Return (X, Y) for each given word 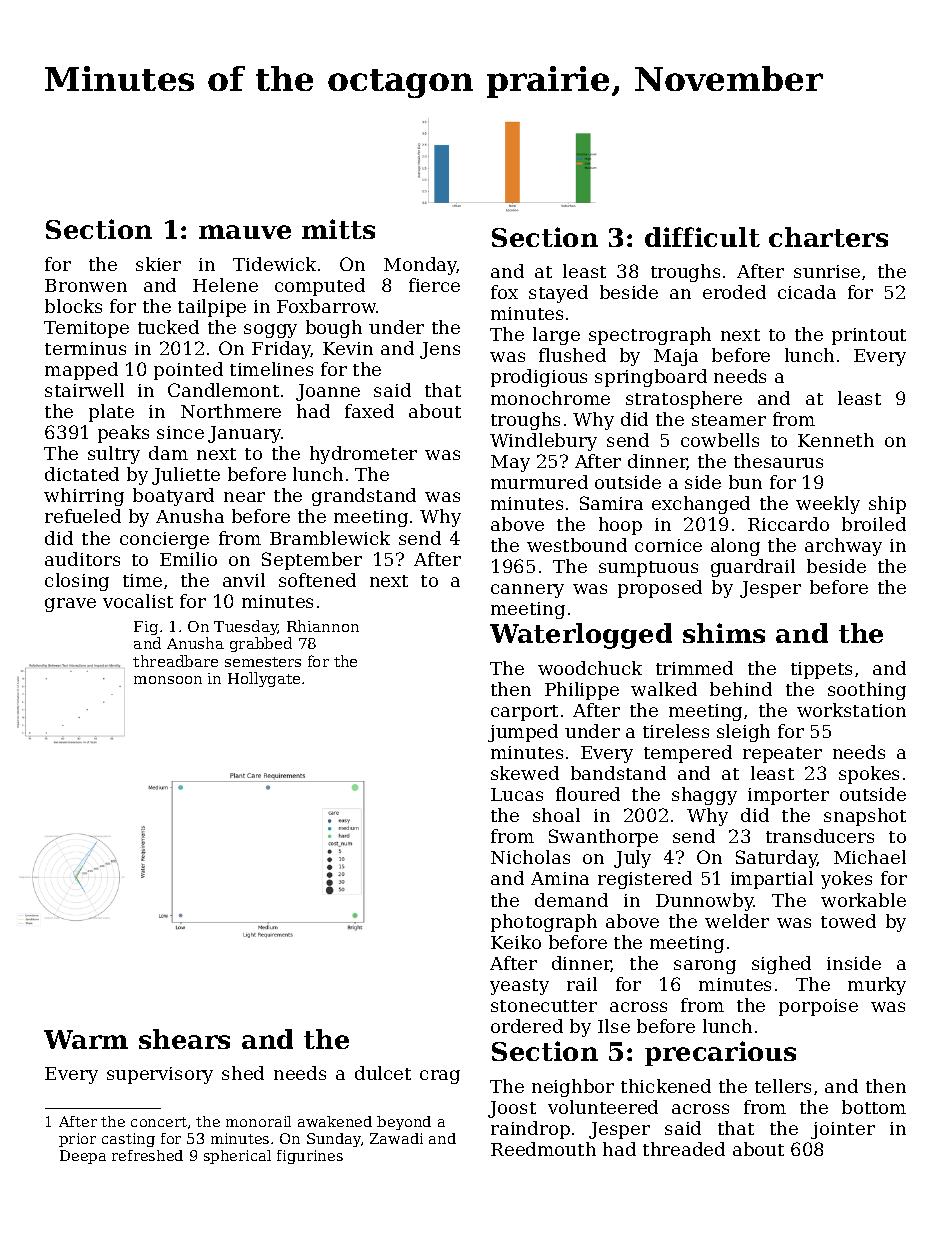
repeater (782, 755)
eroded (734, 292)
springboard (651, 378)
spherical (237, 1157)
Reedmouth (543, 1149)
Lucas (517, 794)
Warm (86, 1039)
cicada (807, 292)
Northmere (231, 411)
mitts (338, 229)
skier (158, 264)
